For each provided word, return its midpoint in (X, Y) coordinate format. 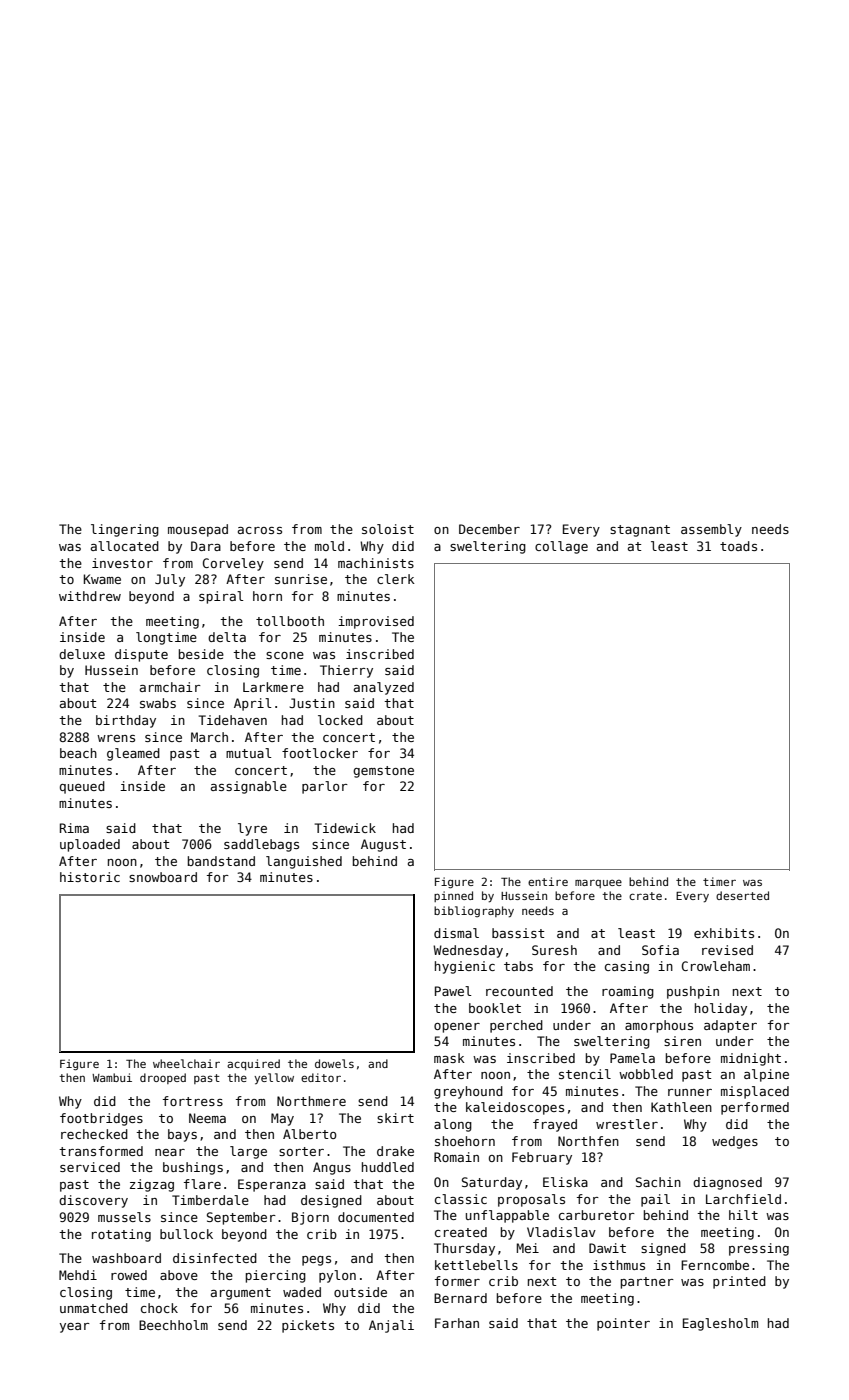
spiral (221, 597)
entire (548, 881)
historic (90, 877)
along (453, 1125)
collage (561, 547)
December (489, 529)
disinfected (215, 1258)
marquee (598, 883)
